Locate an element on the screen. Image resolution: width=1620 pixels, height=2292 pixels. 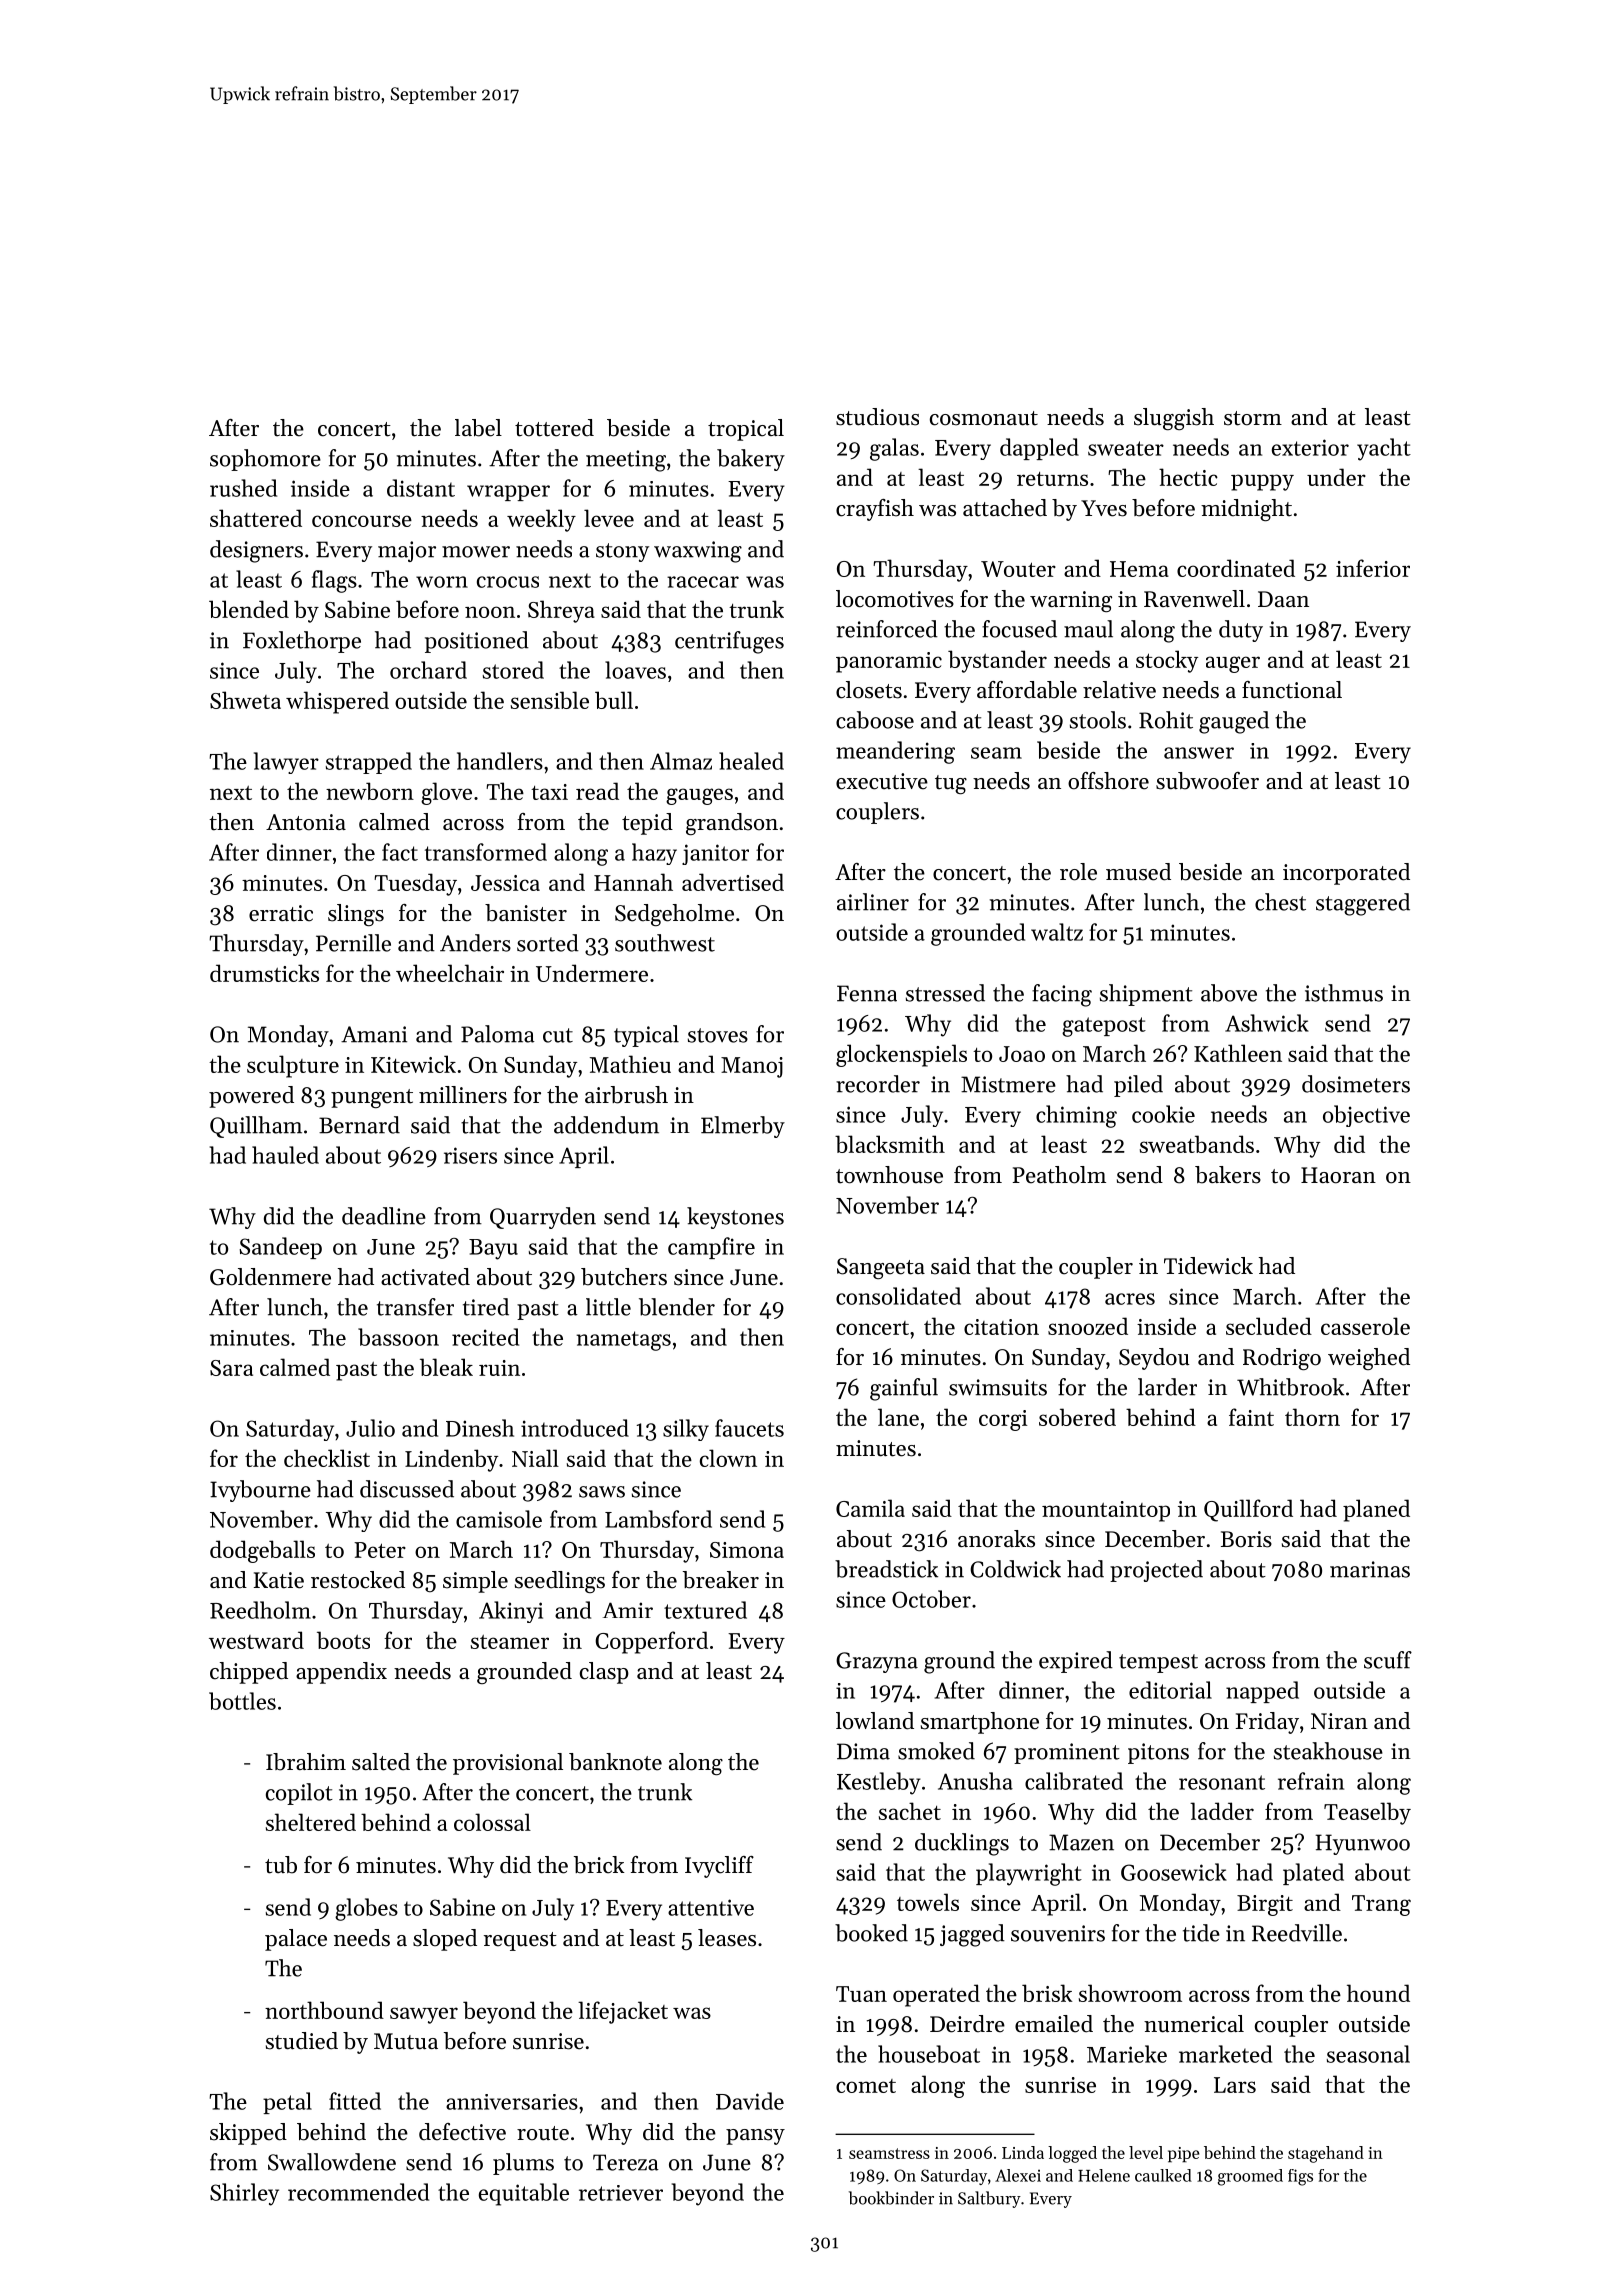
erratic is located at coordinates (281, 913).
